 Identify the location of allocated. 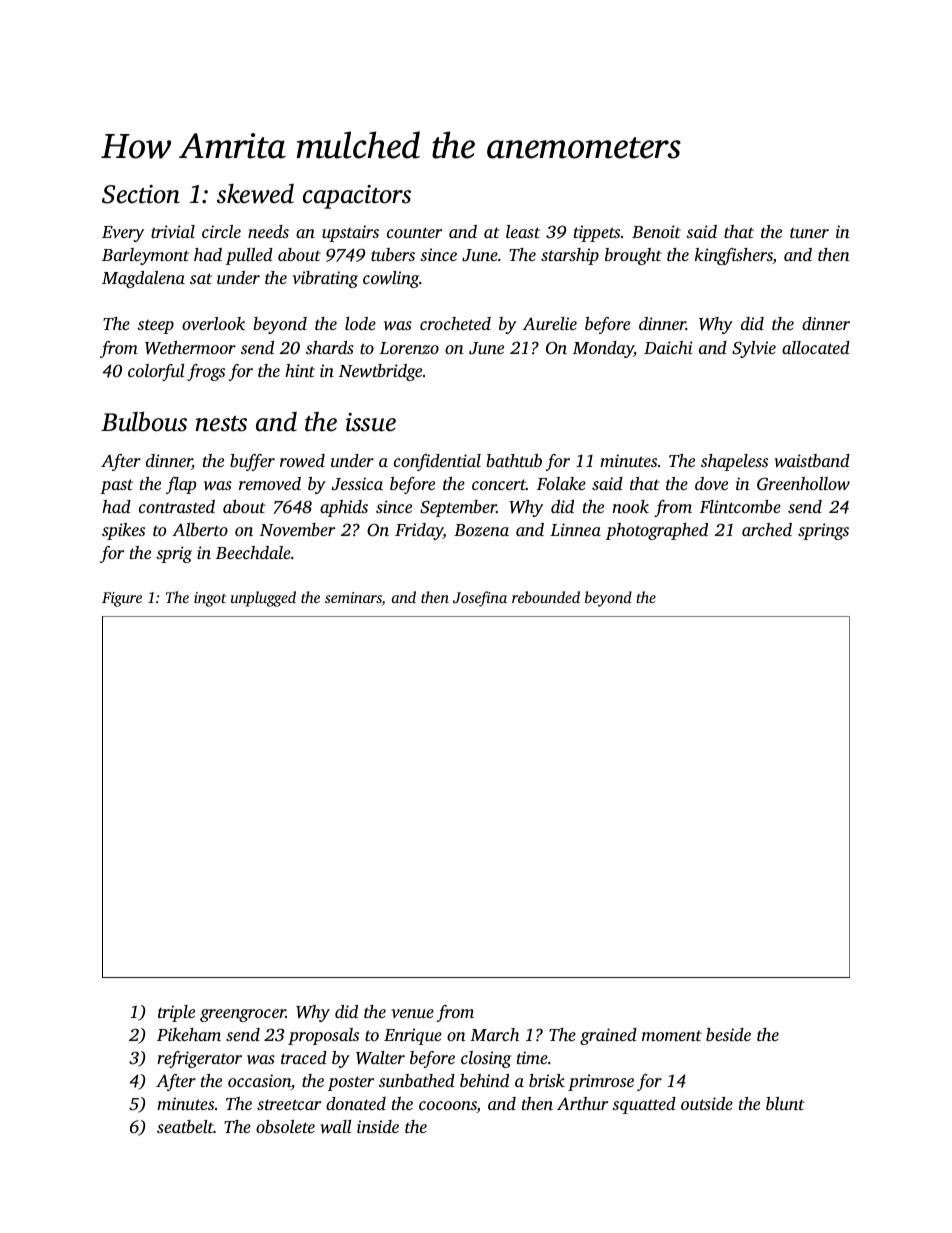
(816, 347).
